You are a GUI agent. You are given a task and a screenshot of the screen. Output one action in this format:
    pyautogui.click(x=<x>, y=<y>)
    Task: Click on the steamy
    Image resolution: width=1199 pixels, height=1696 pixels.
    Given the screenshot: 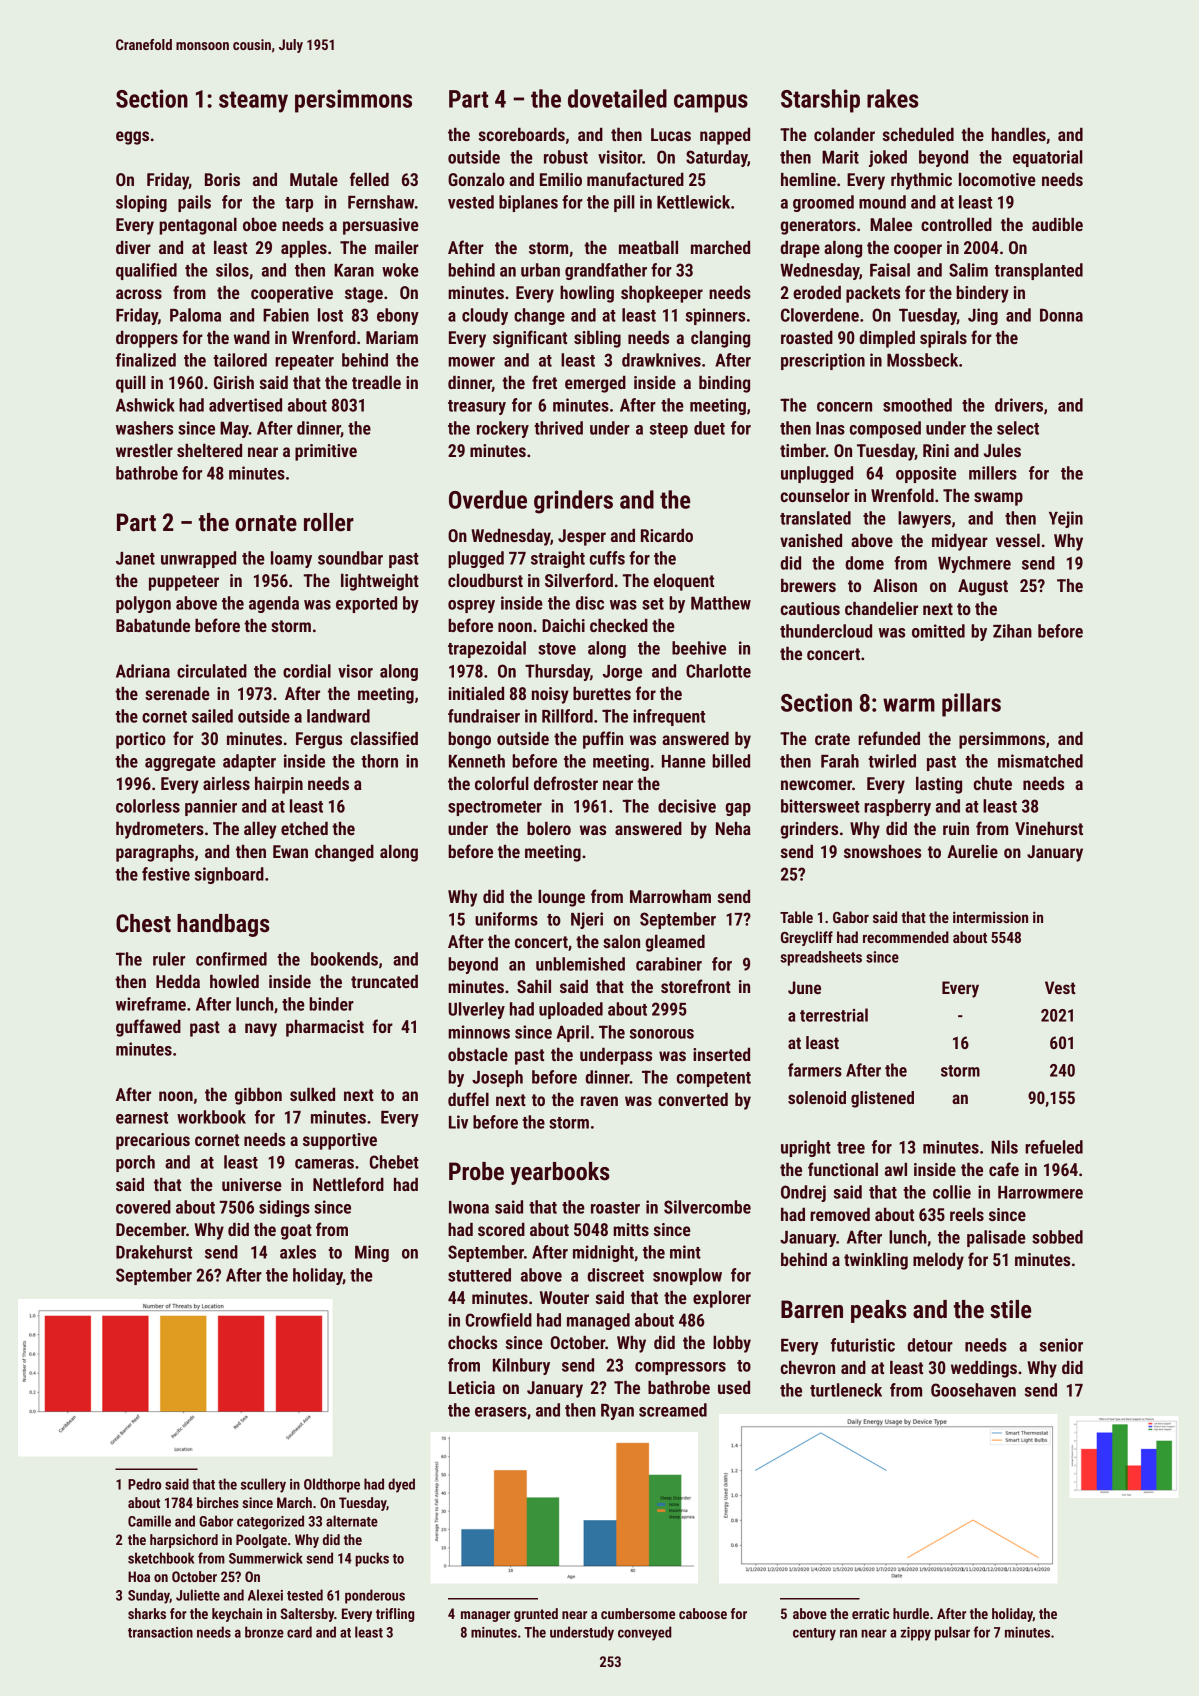 What is the action you would take?
    pyautogui.click(x=253, y=102)
